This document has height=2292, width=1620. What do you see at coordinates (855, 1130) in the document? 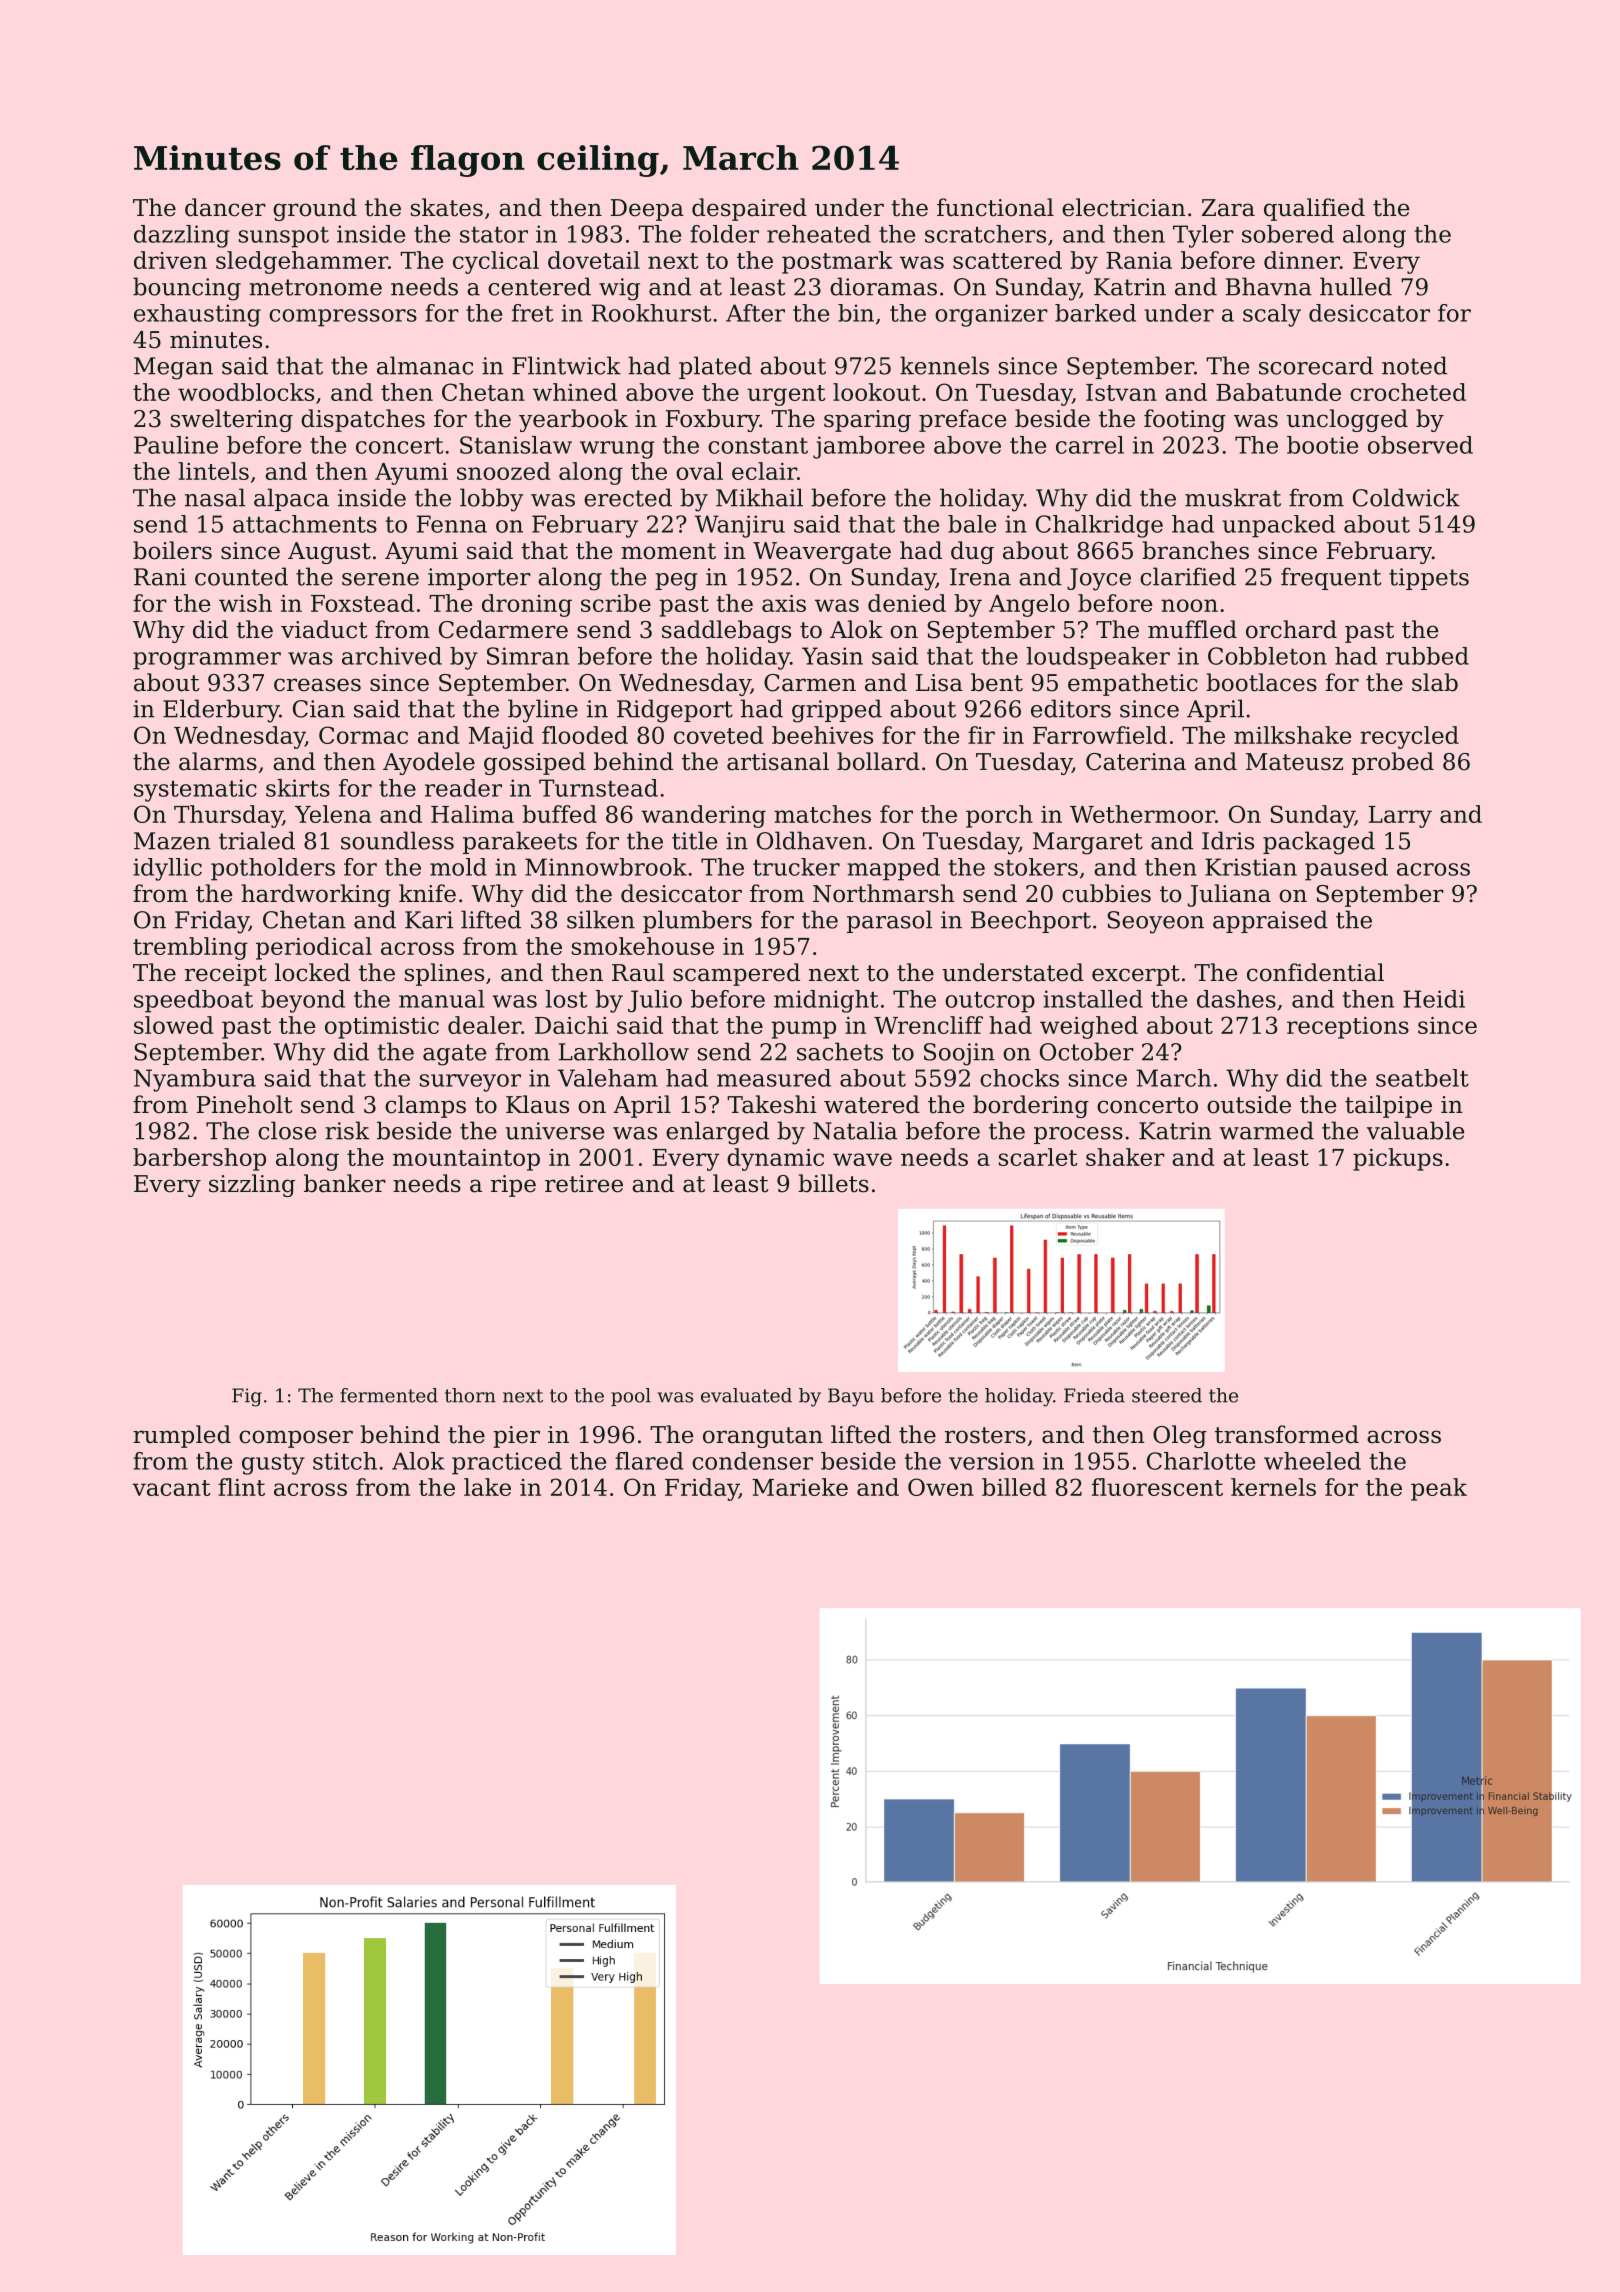
I see `Natalia` at bounding box center [855, 1130].
